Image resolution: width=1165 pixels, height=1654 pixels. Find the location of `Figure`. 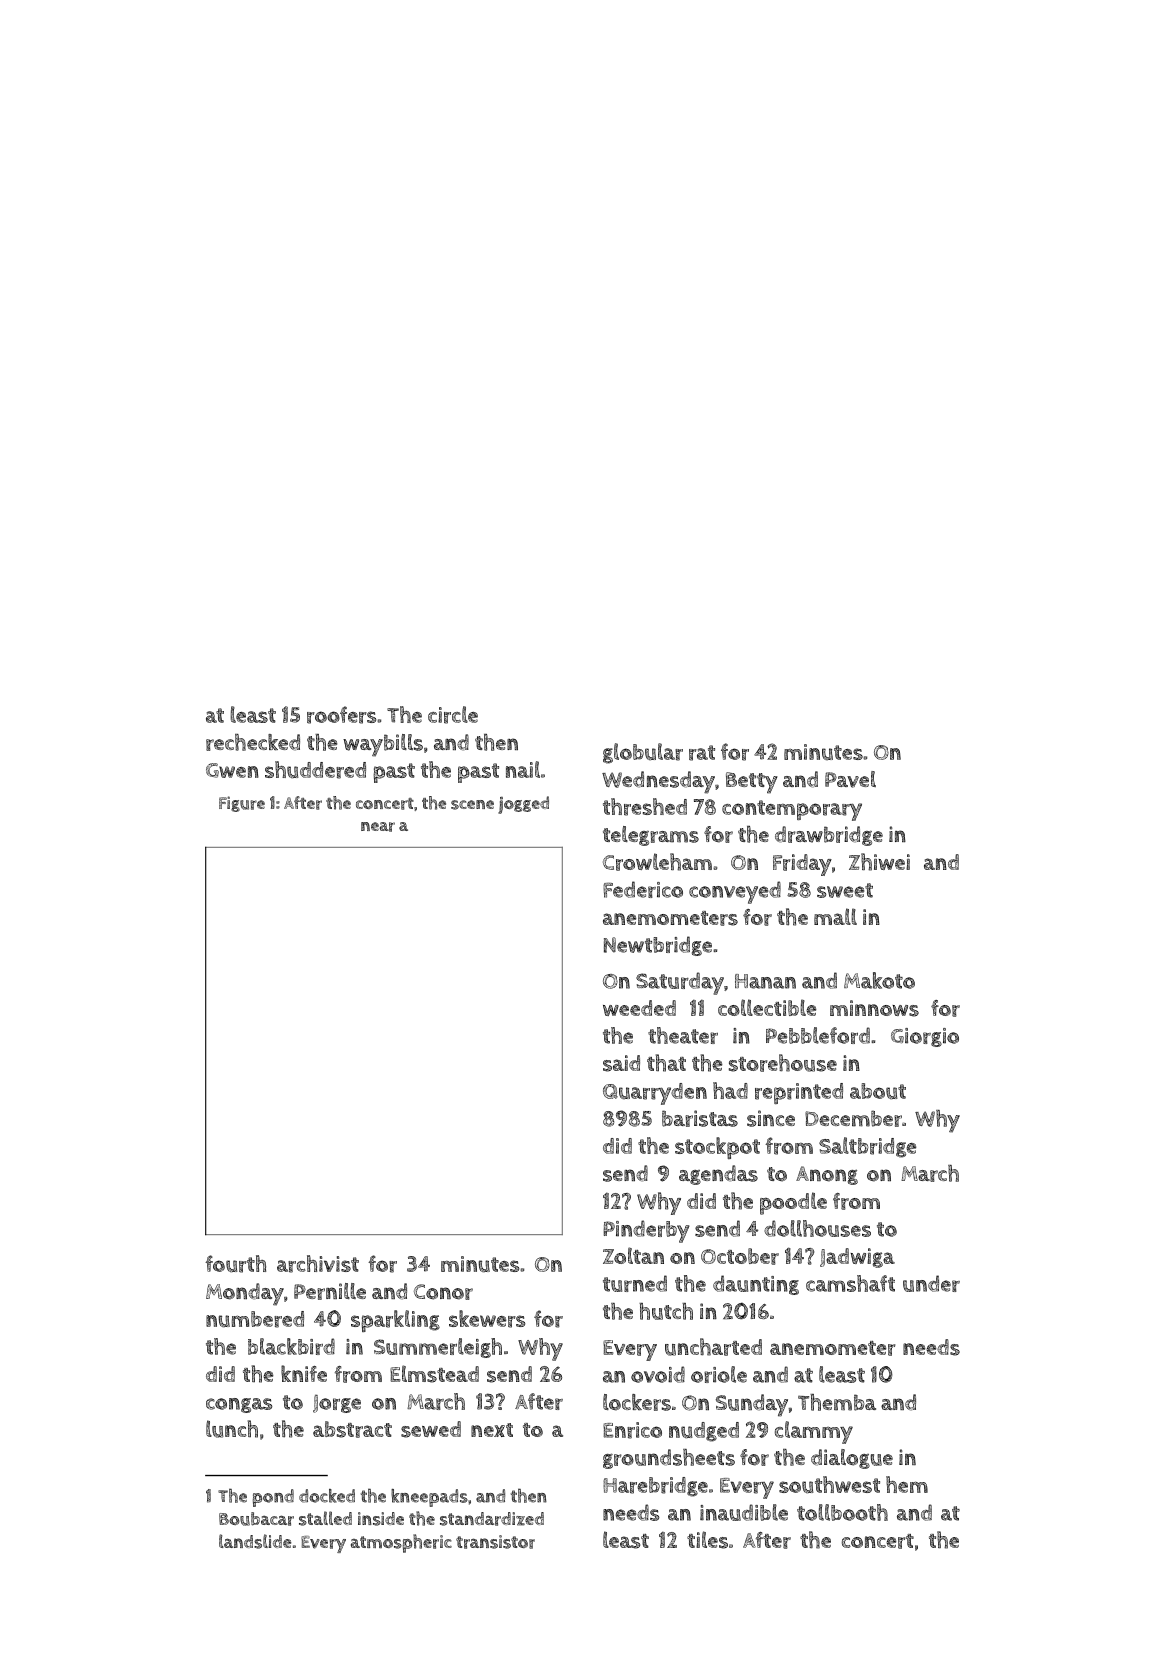

Figure is located at coordinates (242, 804).
